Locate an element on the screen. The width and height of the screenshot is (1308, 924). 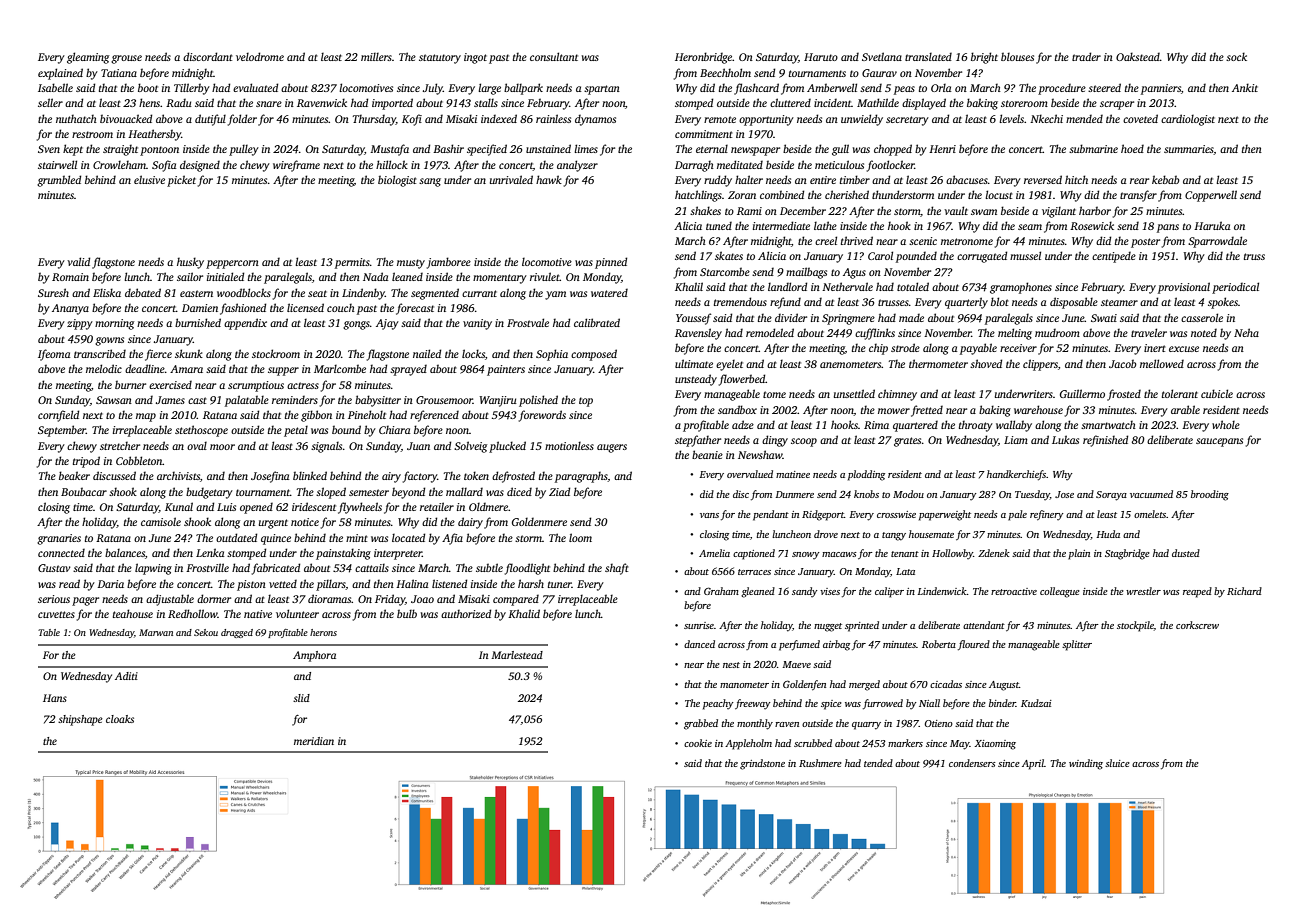
thermometer is located at coordinates (938, 363).
